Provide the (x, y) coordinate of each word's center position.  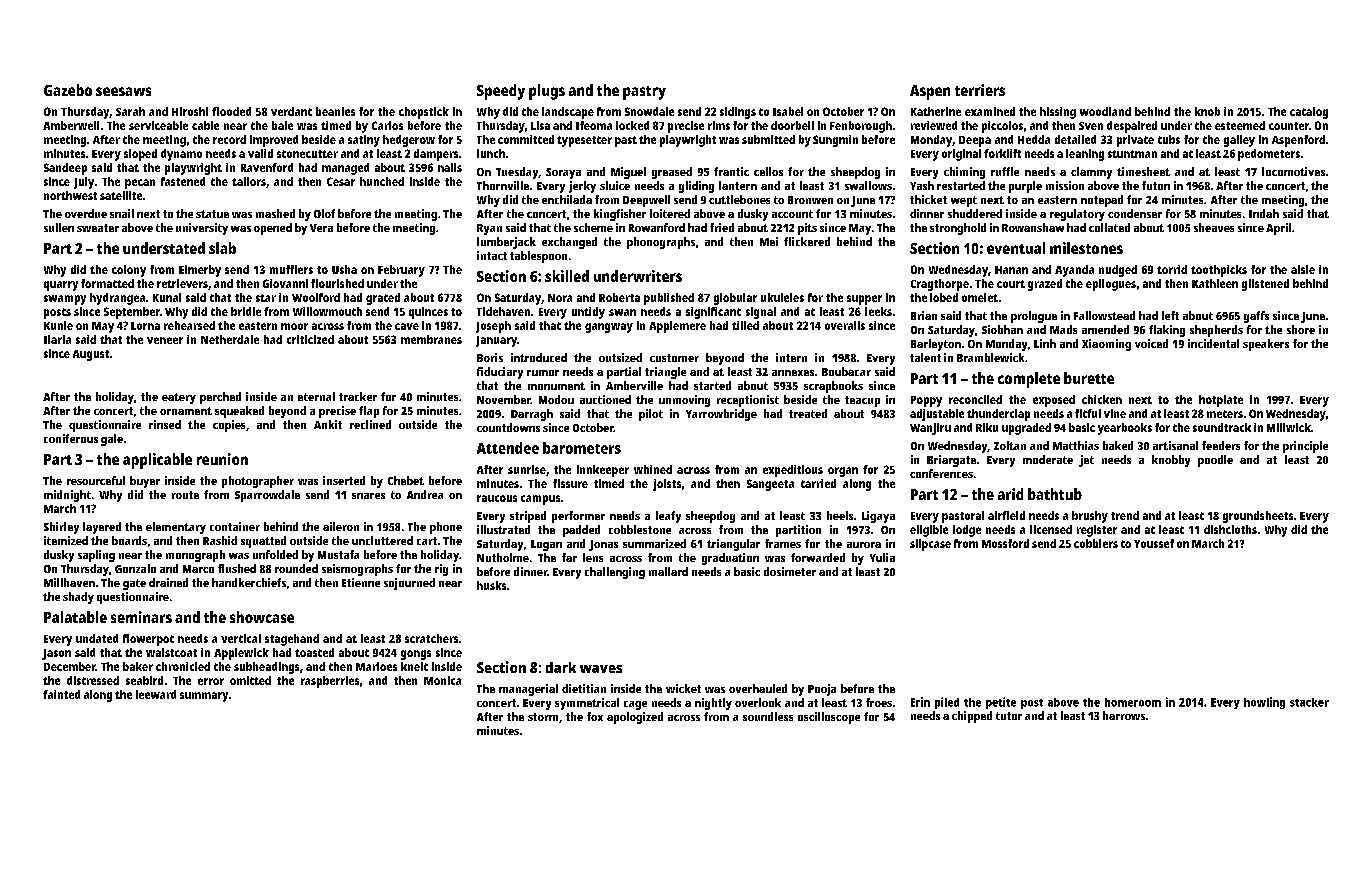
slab (222, 248)
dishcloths (1230, 529)
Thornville (503, 185)
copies (229, 426)
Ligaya (878, 517)
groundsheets (1258, 517)
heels (840, 515)
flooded (231, 111)
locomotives (1293, 171)
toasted (314, 652)
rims (719, 125)
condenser (1135, 213)
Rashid (220, 540)
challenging (615, 573)
